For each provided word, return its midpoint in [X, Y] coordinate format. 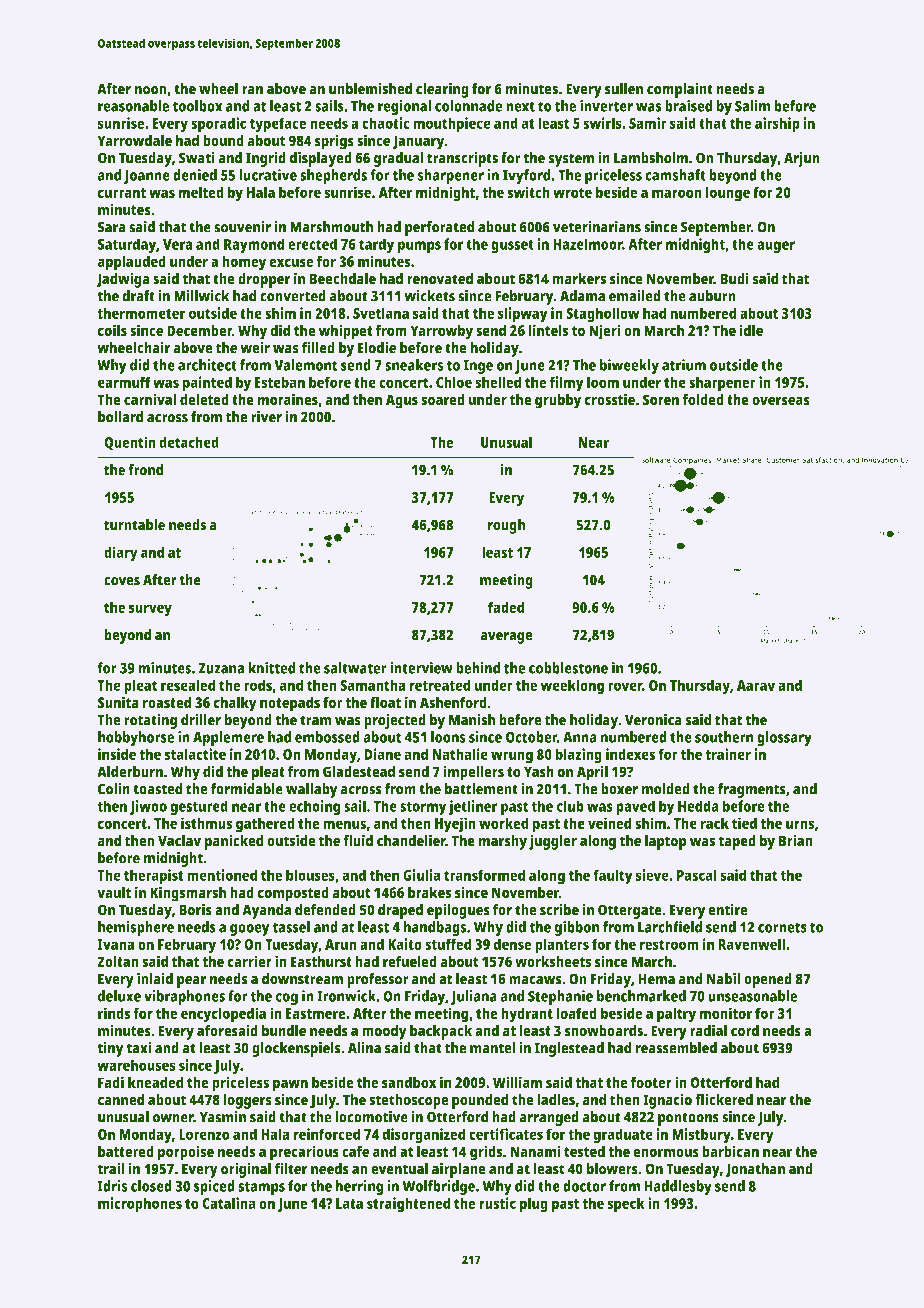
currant [122, 193]
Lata [349, 1203]
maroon [677, 193]
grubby [558, 401]
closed [151, 1186]
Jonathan [755, 1170]
